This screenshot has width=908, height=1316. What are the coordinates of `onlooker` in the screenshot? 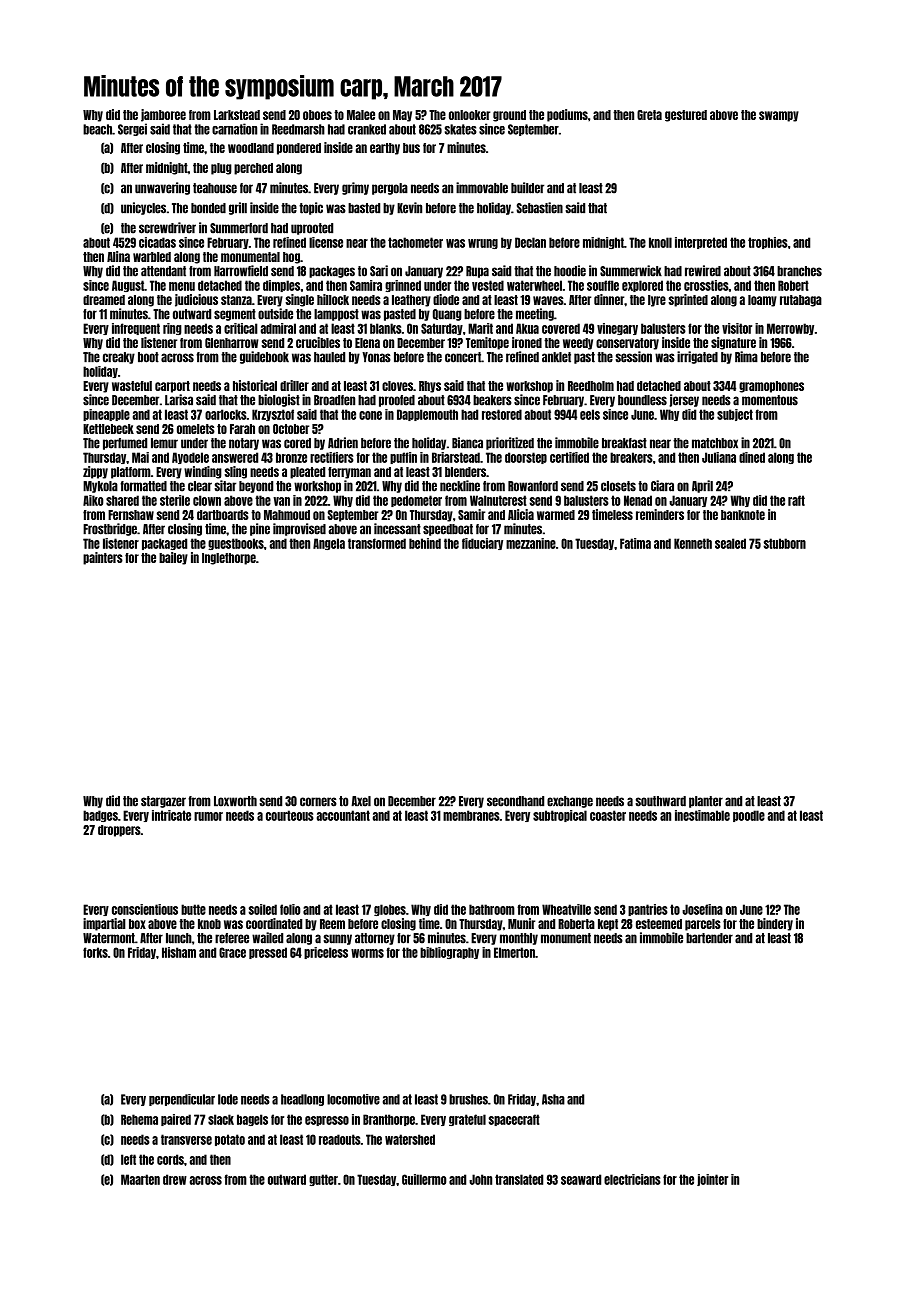 It's located at (469, 115).
